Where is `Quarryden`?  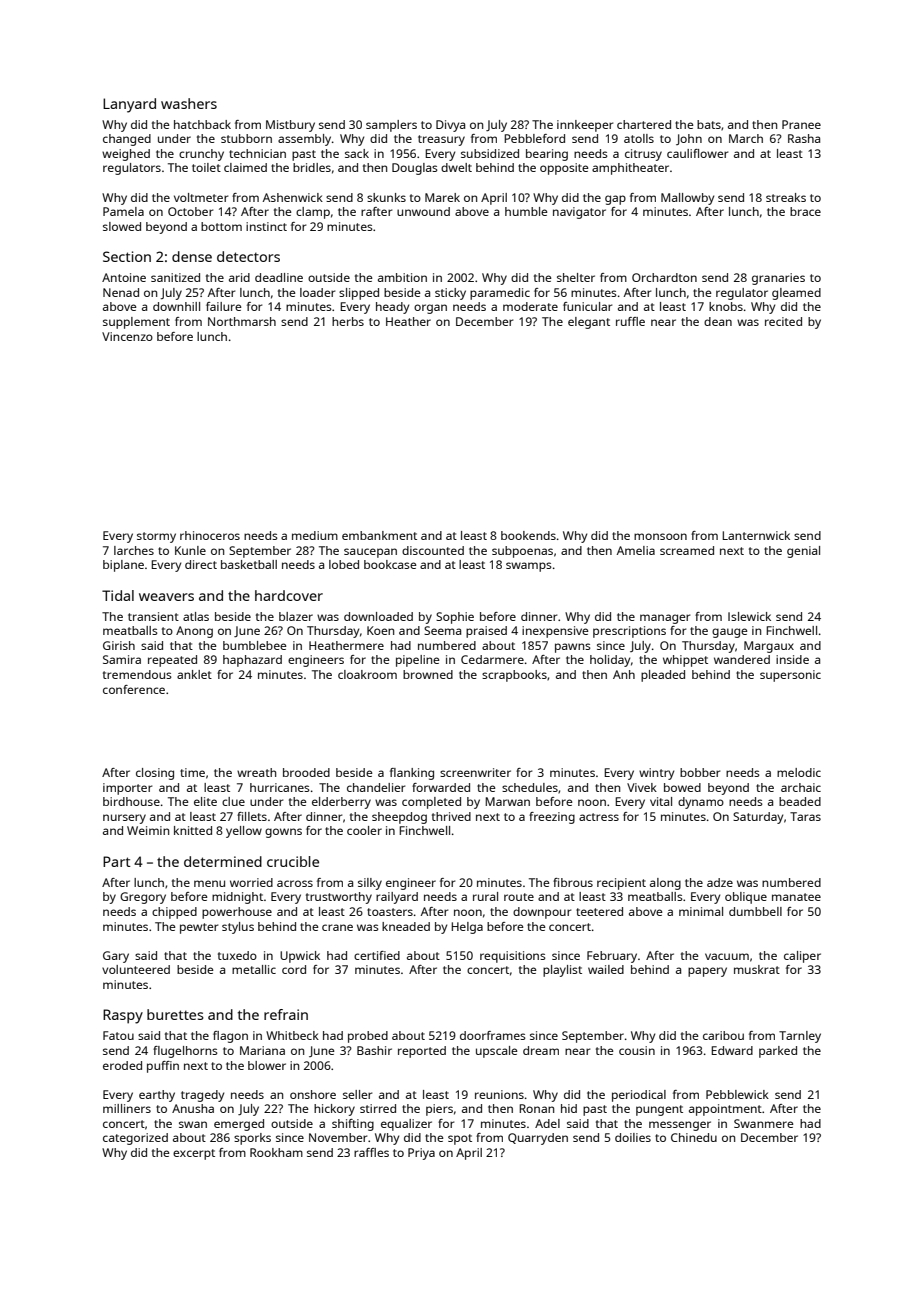
Quarryden is located at coordinates (538, 1139).
